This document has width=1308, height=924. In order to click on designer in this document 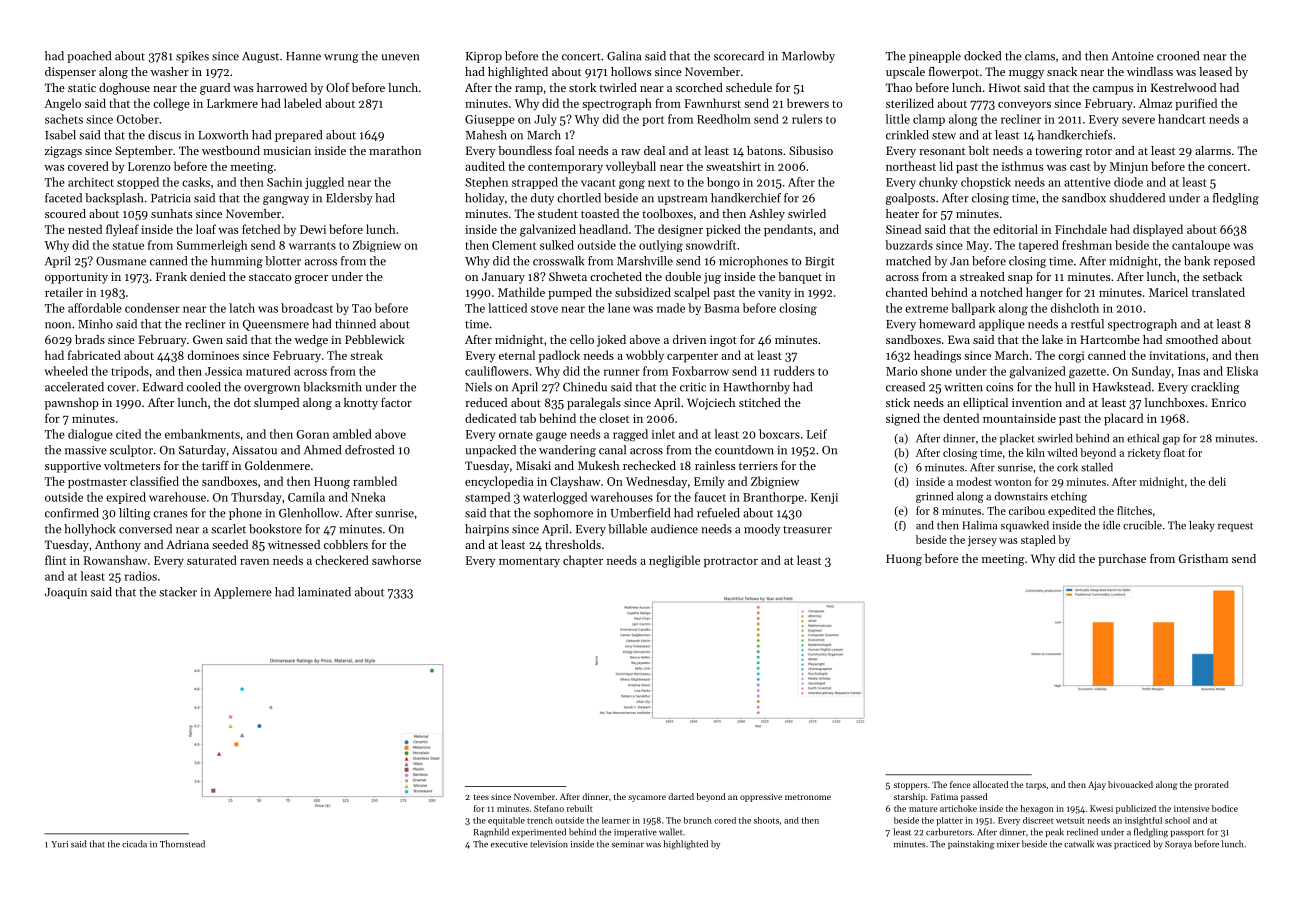, I will do `click(680, 230)`.
